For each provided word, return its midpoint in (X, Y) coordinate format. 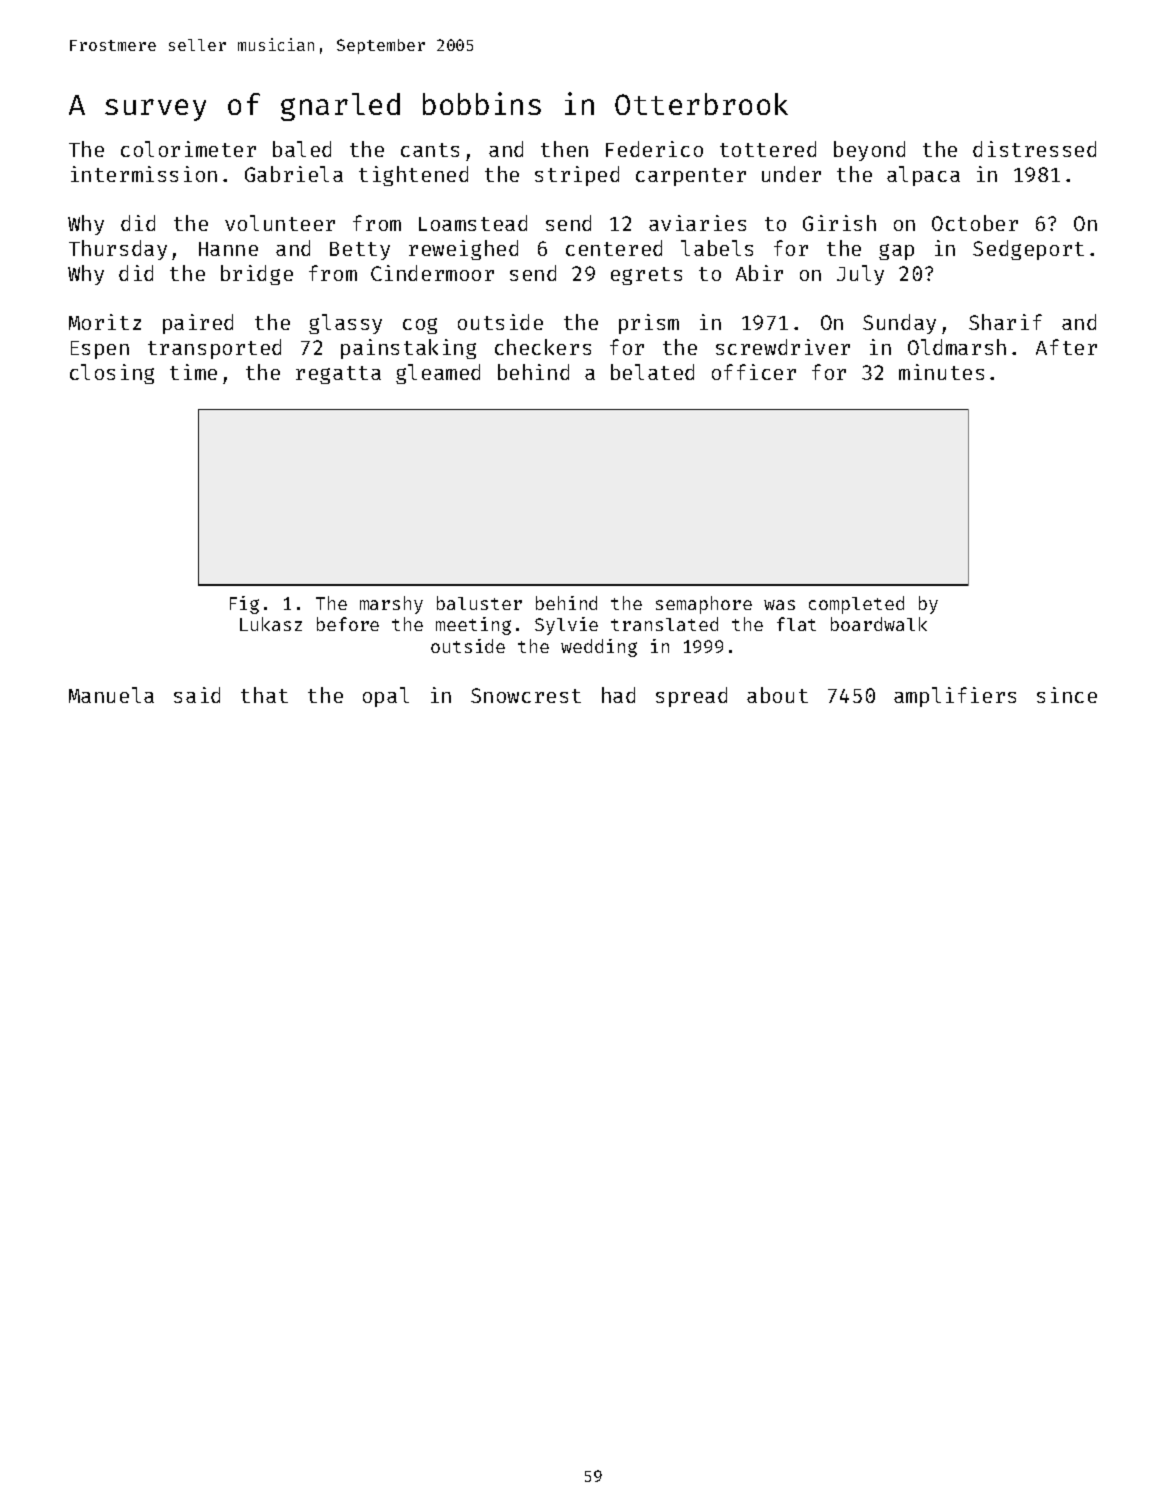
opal (386, 697)
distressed (1034, 149)
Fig (244, 605)
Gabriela (294, 174)
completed (856, 605)
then (564, 149)
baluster (479, 603)
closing (112, 374)
